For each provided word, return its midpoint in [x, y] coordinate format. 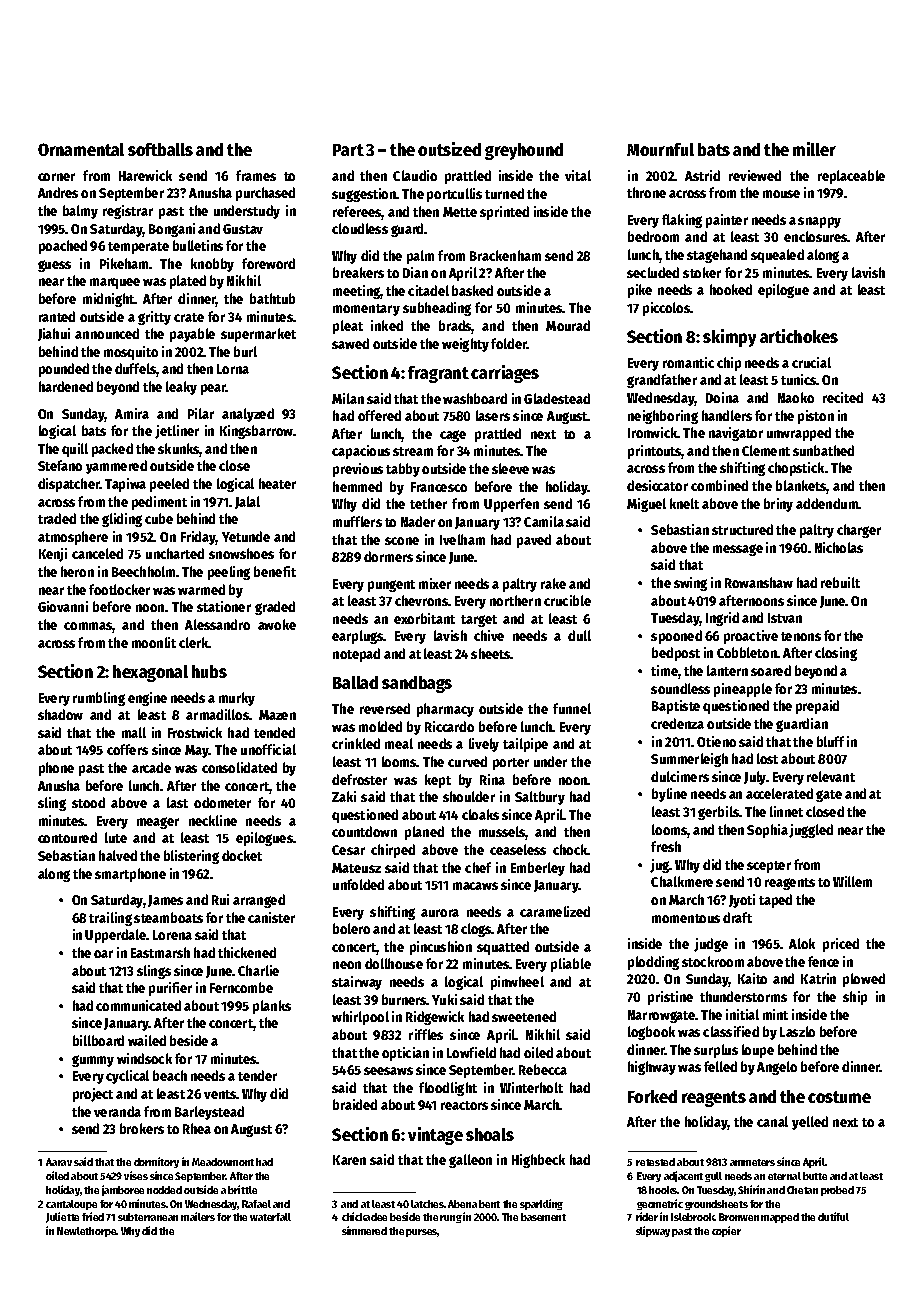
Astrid [702, 175]
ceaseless [518, 849]
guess [54, 266]
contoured [67, 837]
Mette [460, 212]
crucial [811, 362]
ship [855, 998]
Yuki [444, 999]
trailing [110, 919]
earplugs [358, 637]
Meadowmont [223, 1162]
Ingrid [722, 619]
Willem [852, 881]
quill [75, 450]
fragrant [438, 374]
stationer [224, 606]
